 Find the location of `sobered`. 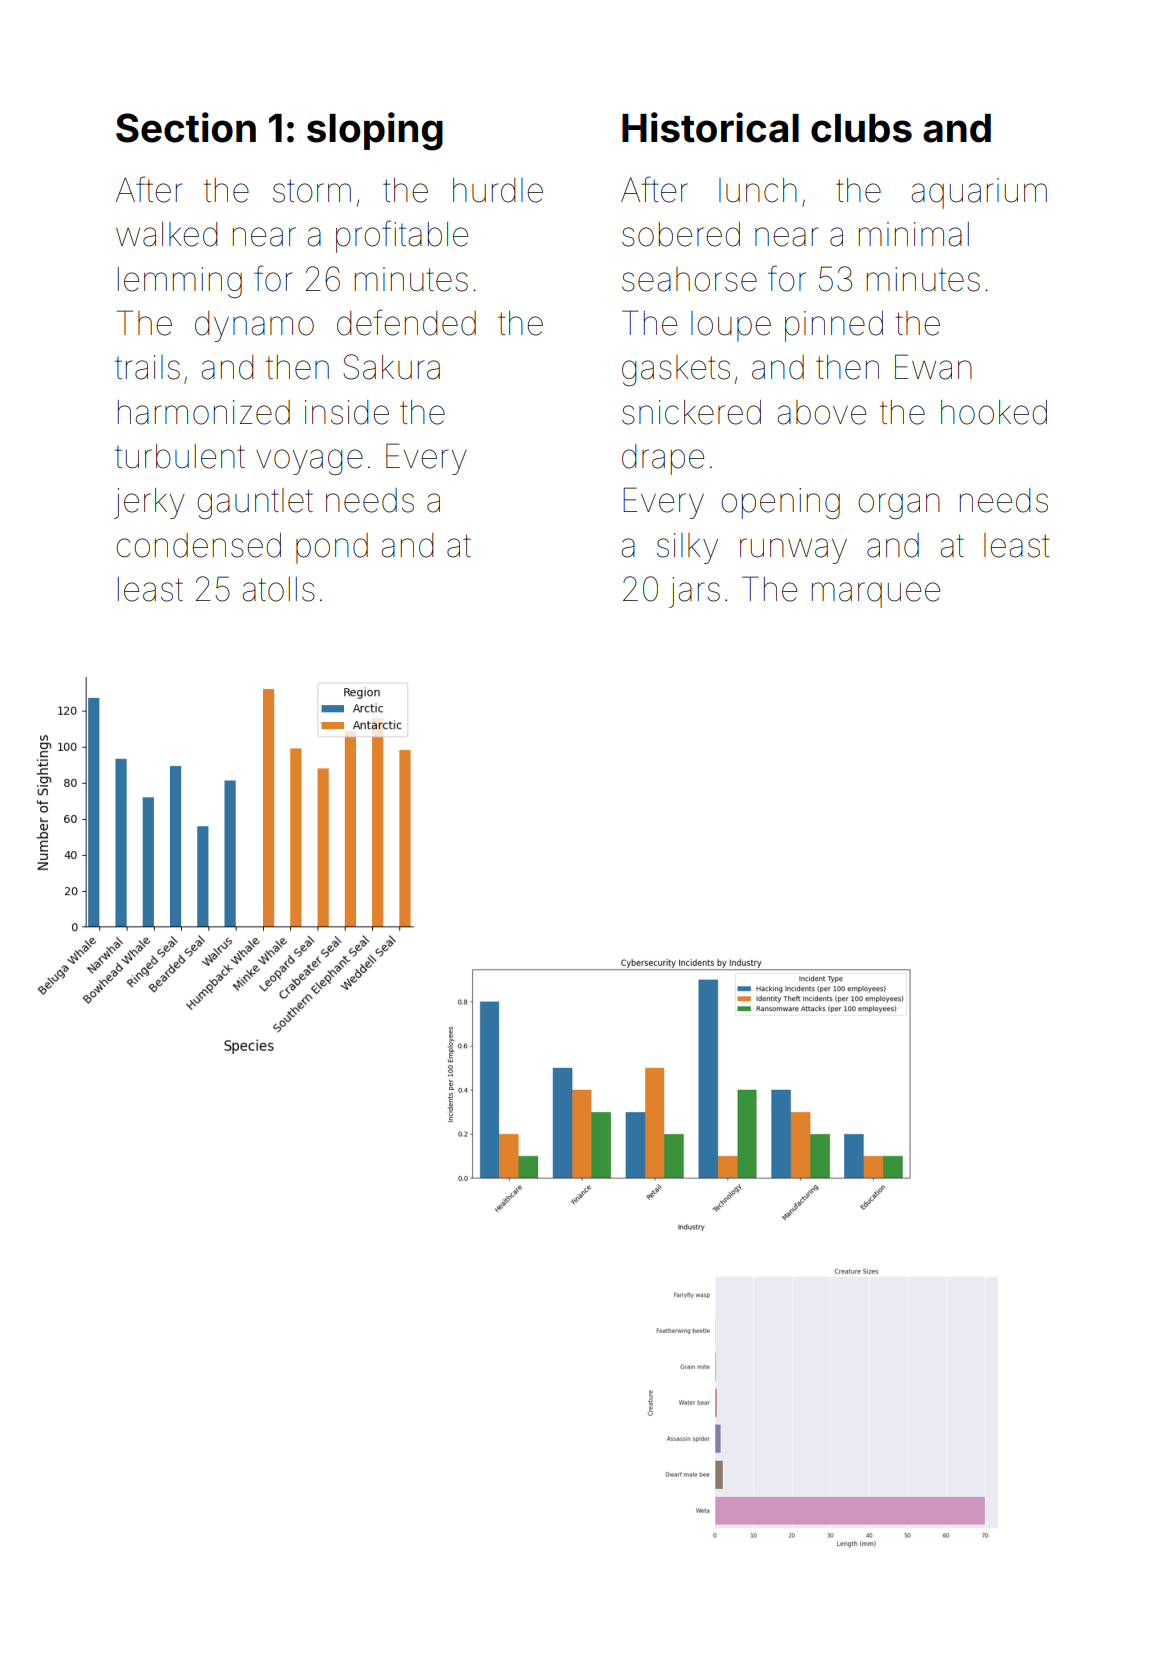

sobered is located at coordinates (681, 234).
